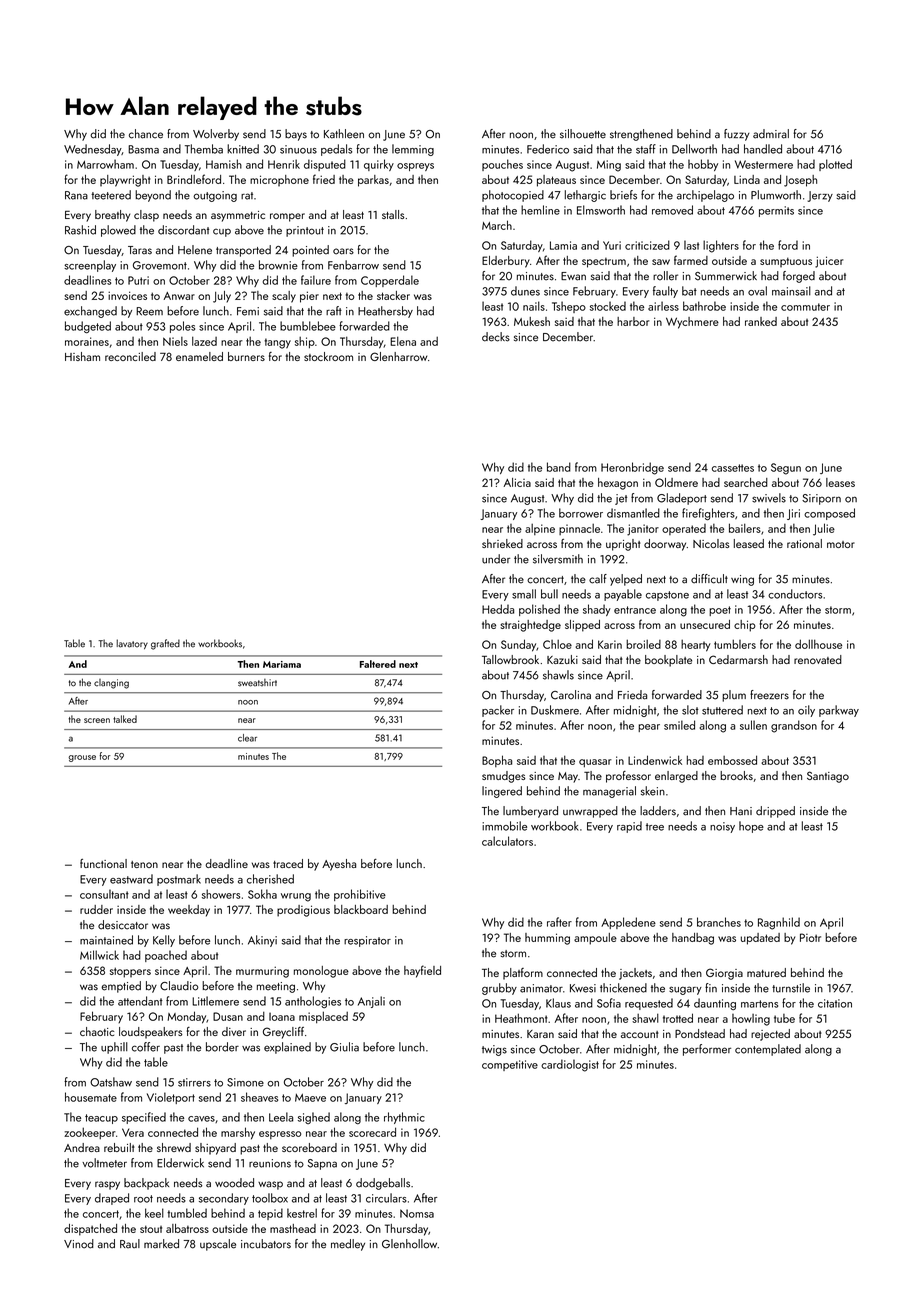 The width and height of the screenshot is (924, 1308). What do you see at coordinates (525, 291) in the screenshot?
I see `dunes` at bounding box center [525, 291].
